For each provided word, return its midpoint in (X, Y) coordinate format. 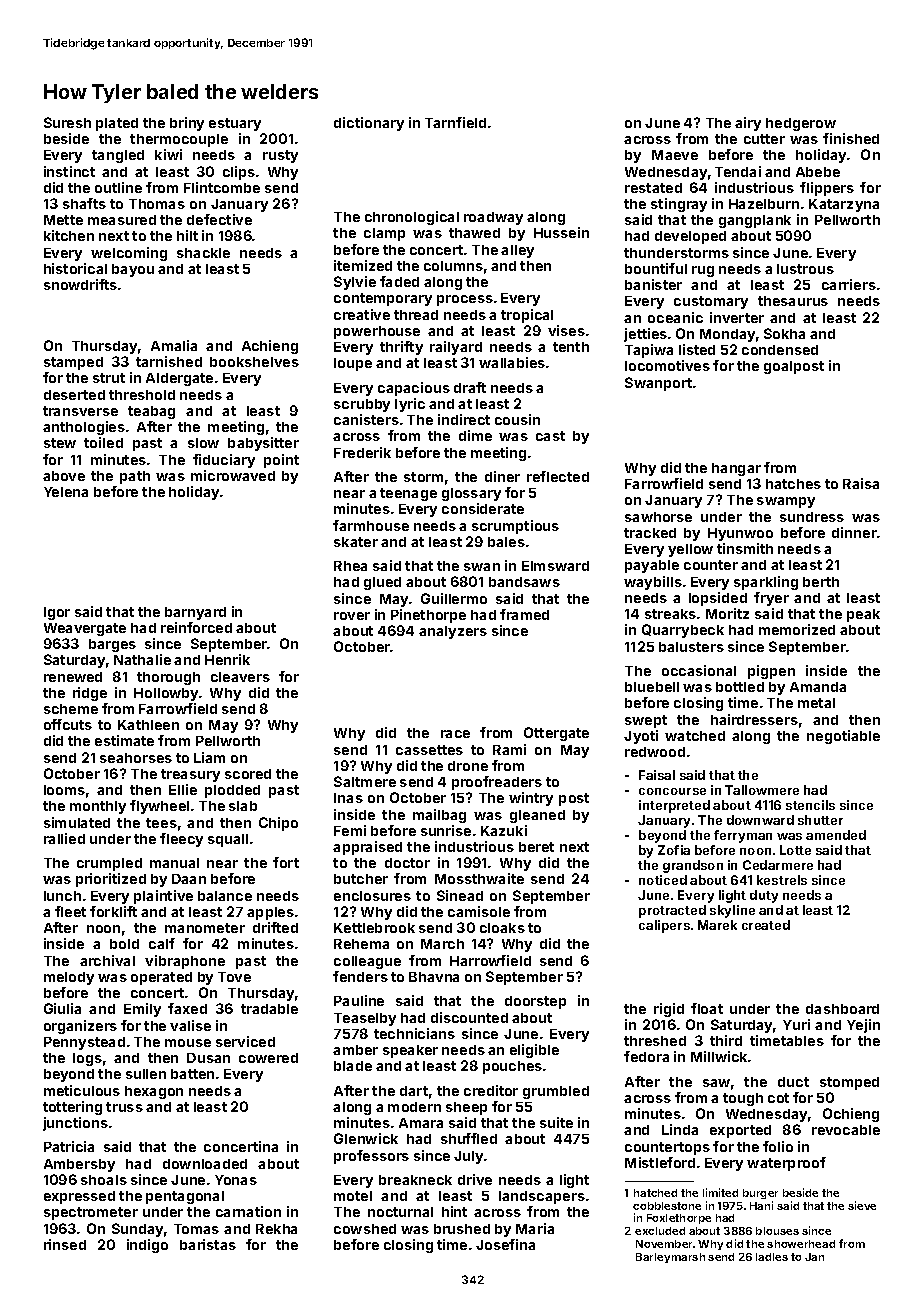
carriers (849, 284)
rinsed (65, 1244)
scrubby (362, 405)
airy (748, 124)
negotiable (843, 737)
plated (117, 124)
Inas (348, 798)
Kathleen (148, 725)
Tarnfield (455, 122)
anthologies (84, 428)
